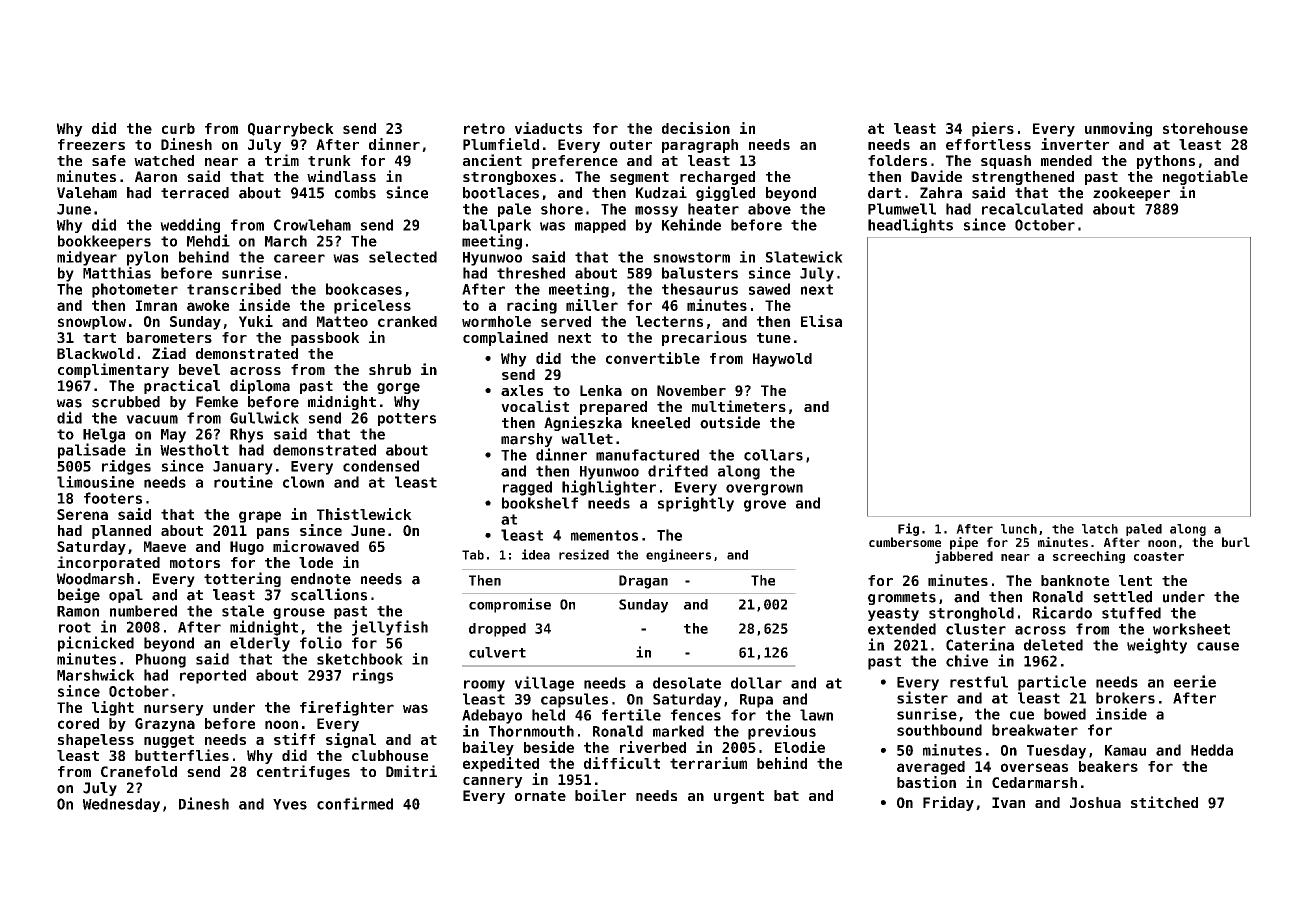 Image resolution: width=1308 pixels, height=924 pixels. Describe the element at coordinates (164, 160) in the image. I see `watched` at that location.
